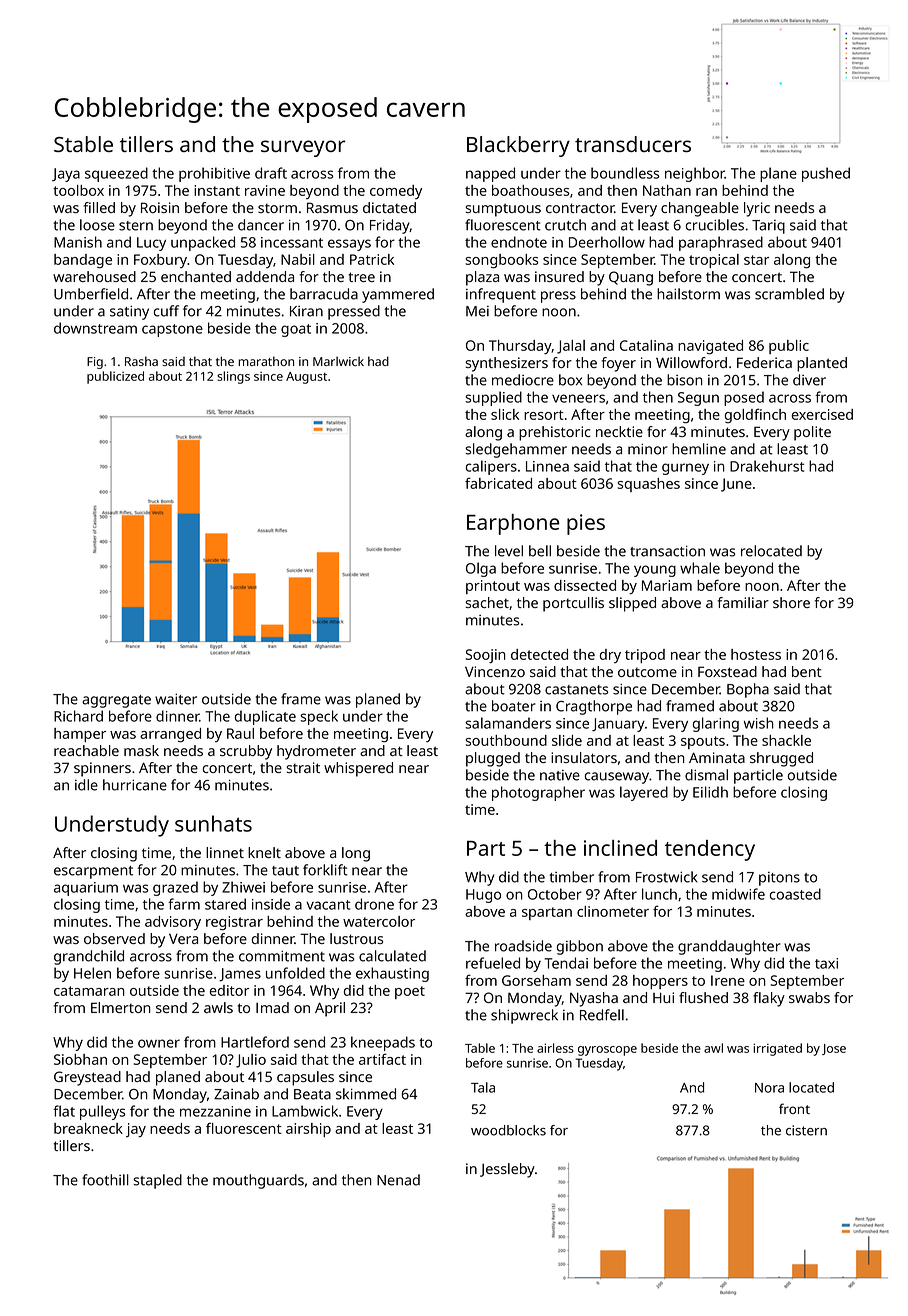 The width and height of the screenshot is (908, 1316). I want to click on sachet, so click(487, 602).
